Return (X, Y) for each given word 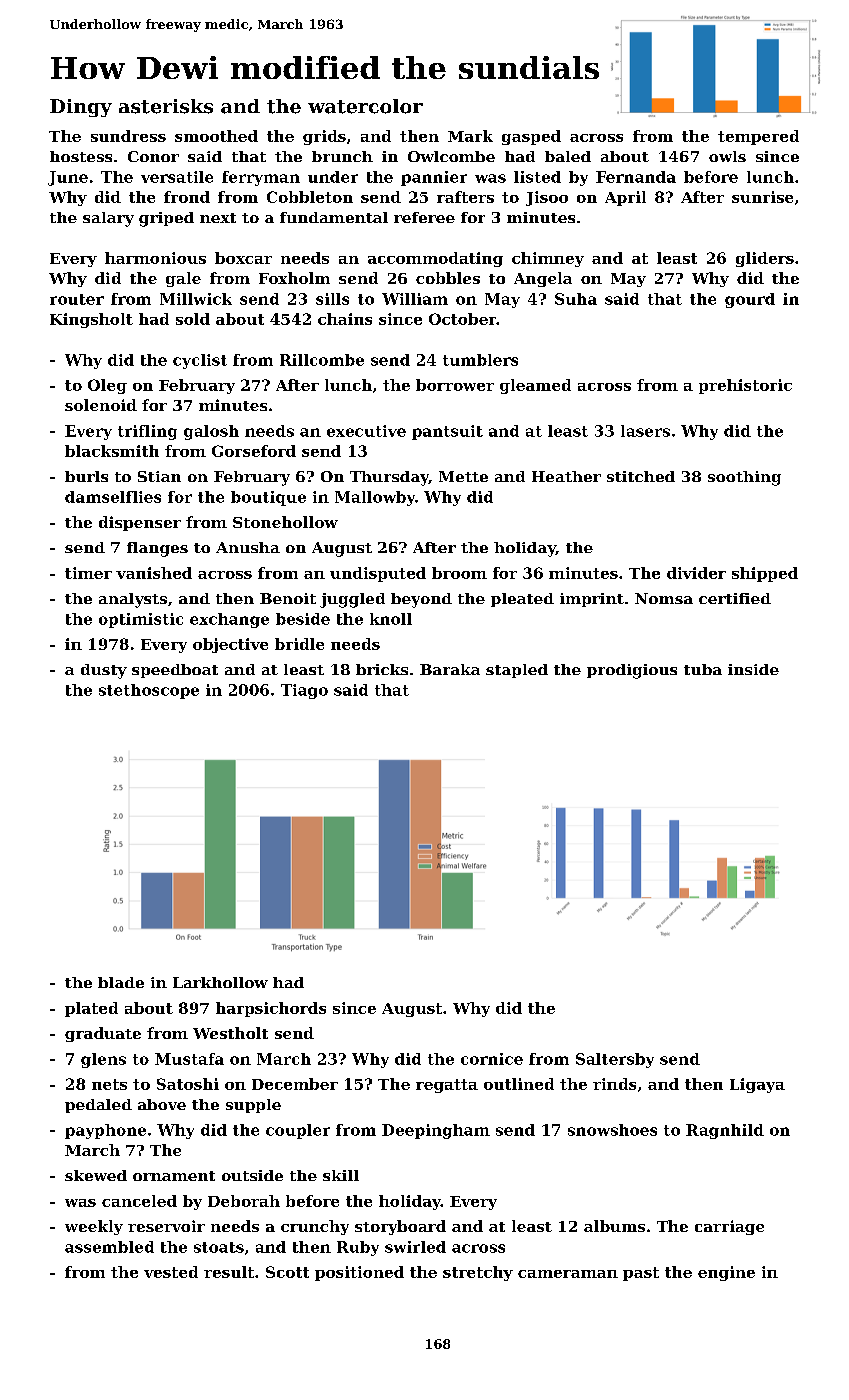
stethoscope (149, 691)
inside (753, 669)
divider (696, 573)
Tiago (304, 691)
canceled (139, 1201)
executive (366, 431)
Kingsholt (91, 320)
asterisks (166, 106)
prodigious (632, 671)
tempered (758, 137)
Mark (470, 136)
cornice (492, 1059)
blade (121, 982)
